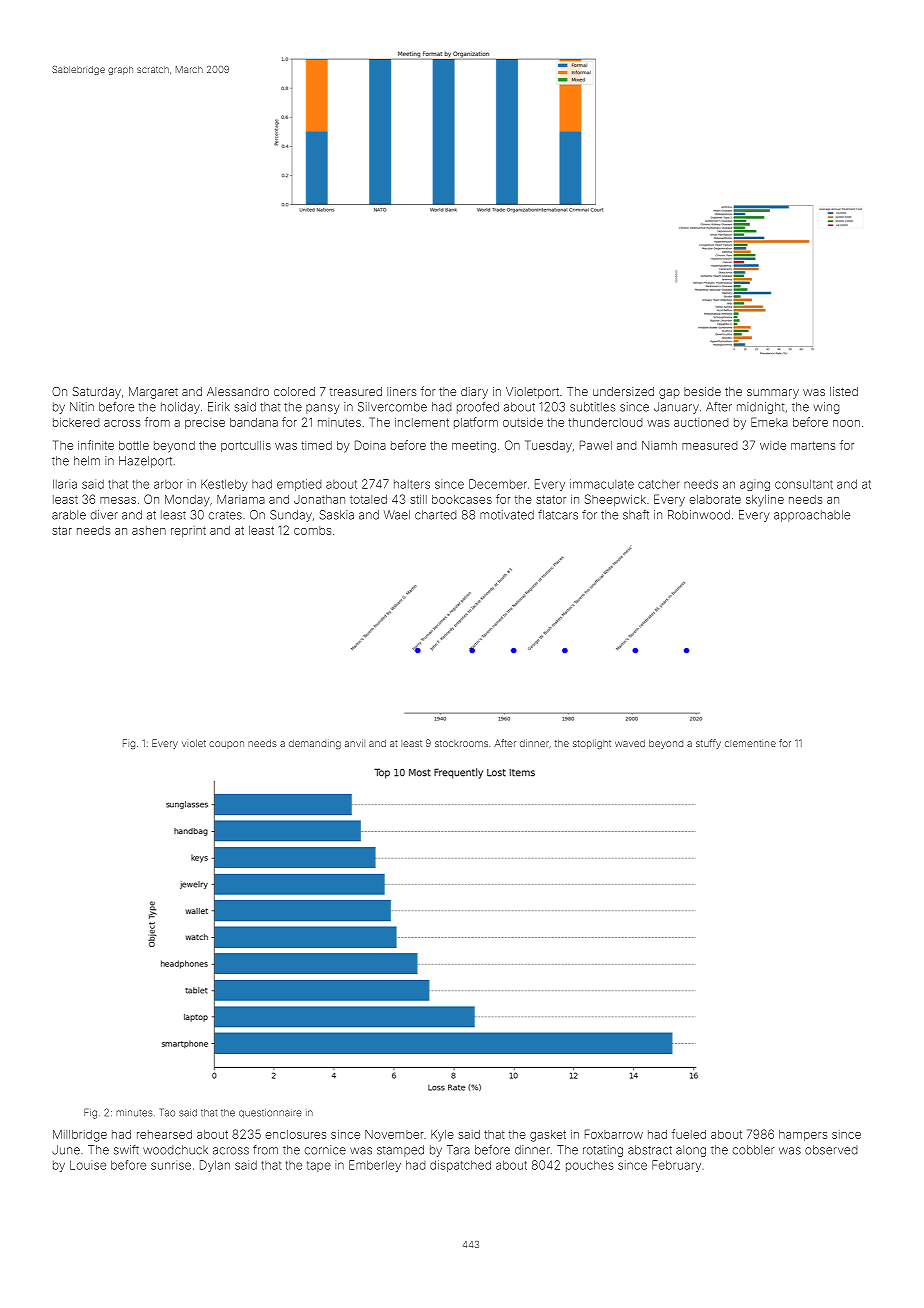 The height and width of the screenshot is (1308, 924). Describe the element at coordinates (355, 743) in the screenshot. I see `anvil` at that location.
